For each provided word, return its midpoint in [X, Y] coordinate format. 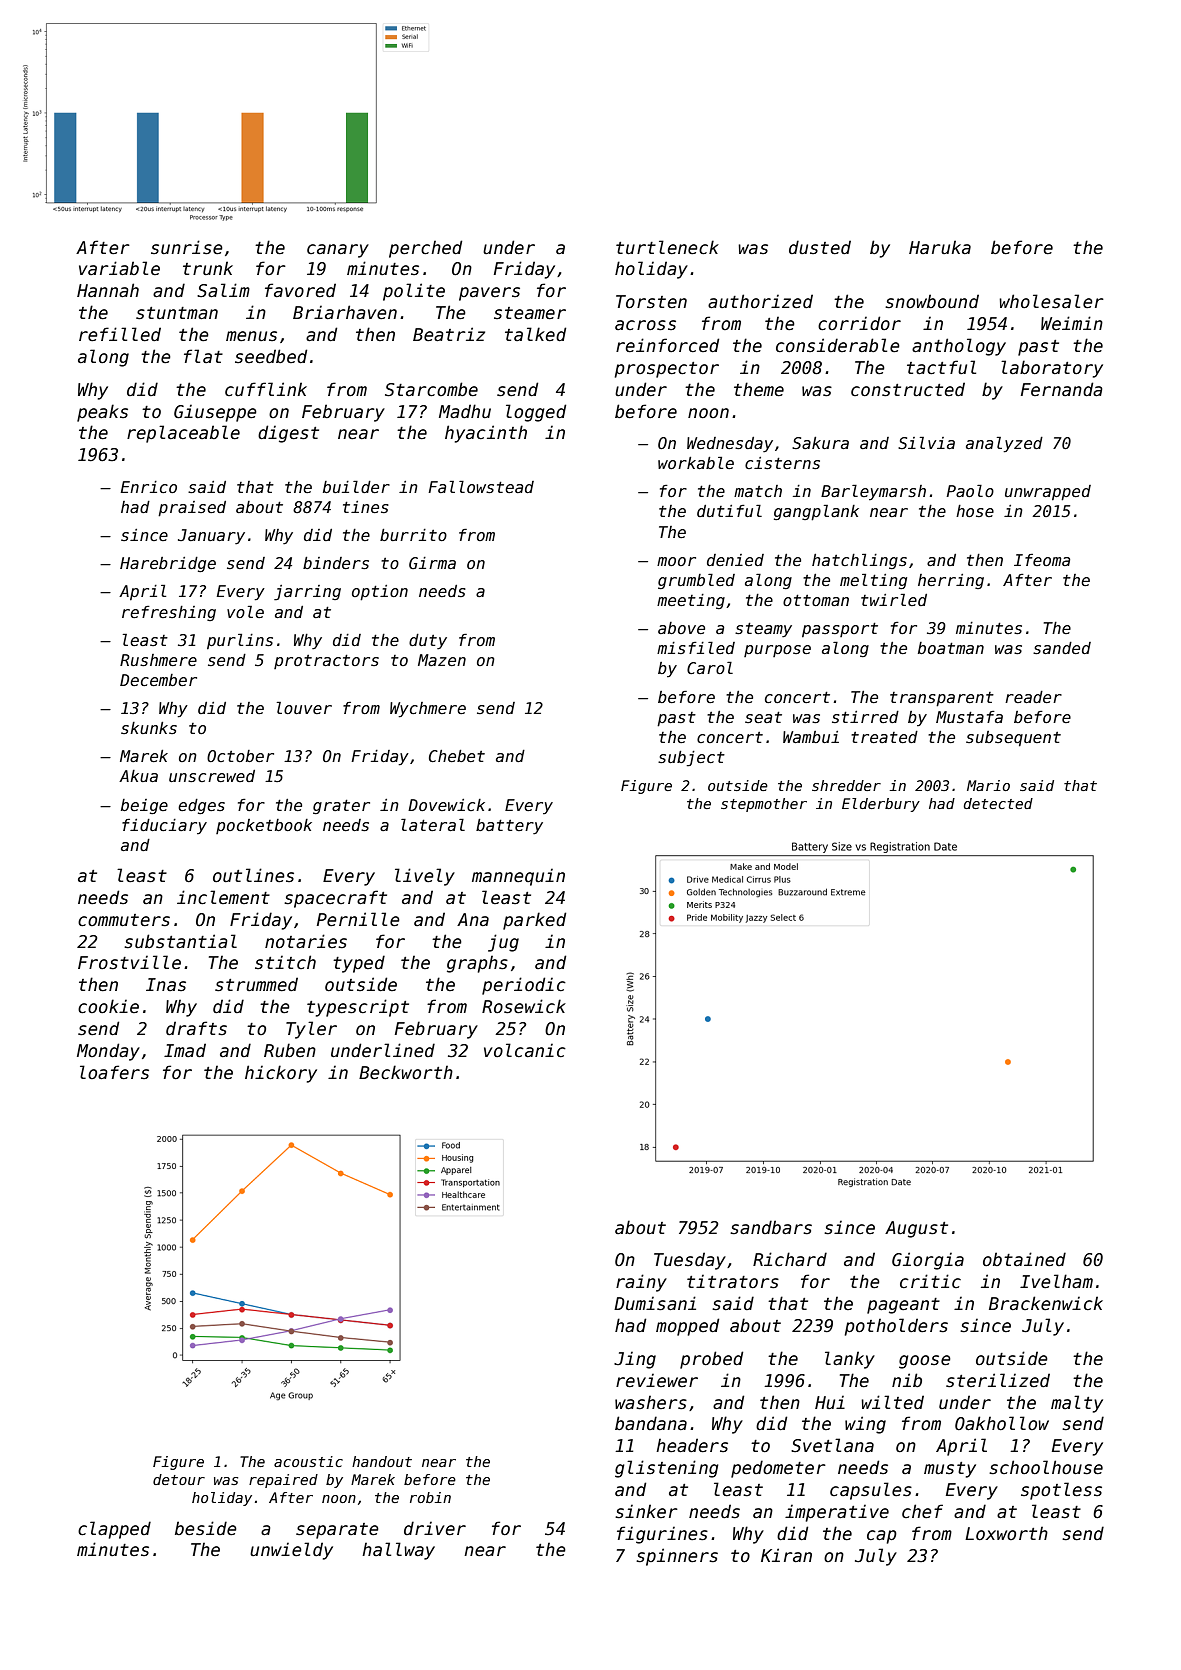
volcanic [525, 1050]
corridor [859, 323]
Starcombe [431, 389]
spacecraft [335, 899]
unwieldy [291, 1551]
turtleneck [667, 247]
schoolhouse [1046, 1467]
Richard [790, 1259]
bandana [651, 1423]
